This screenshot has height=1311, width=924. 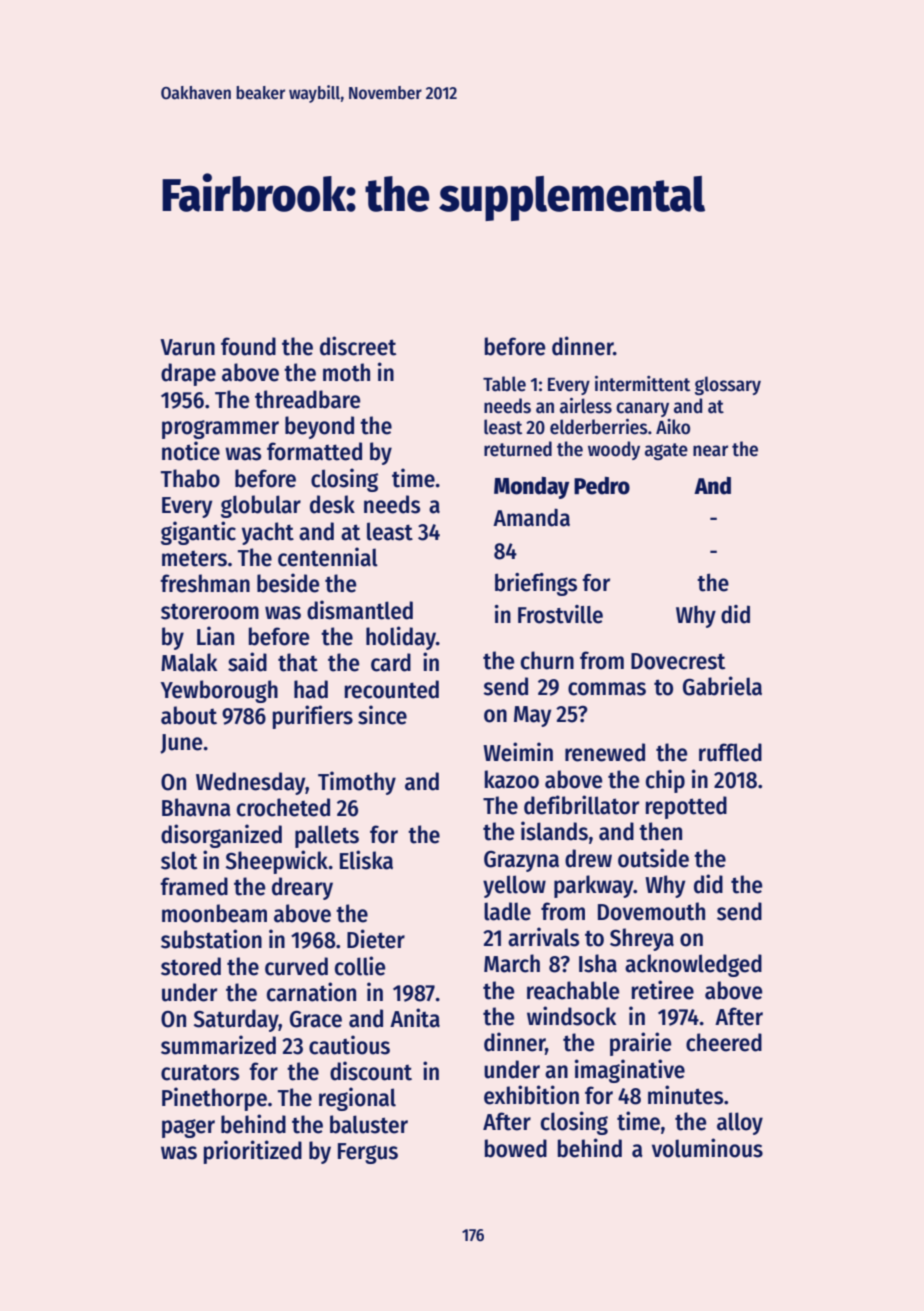 What do you see at coordinates (554, 831) in the screenshot?
I see `islands` at bounding box center [554, 831].
